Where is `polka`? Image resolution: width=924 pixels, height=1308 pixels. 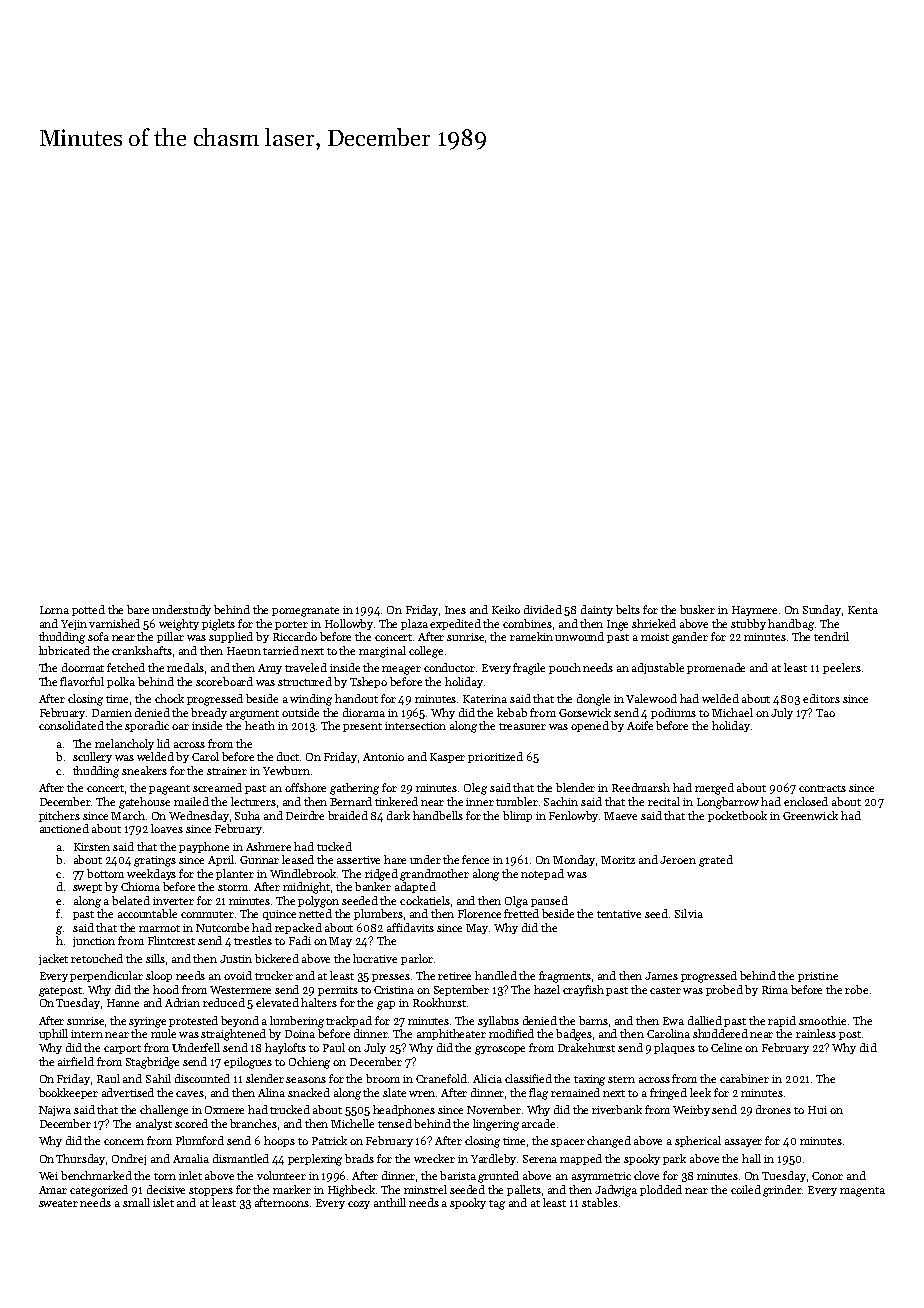 polka is located at coordinates (121, 682).
